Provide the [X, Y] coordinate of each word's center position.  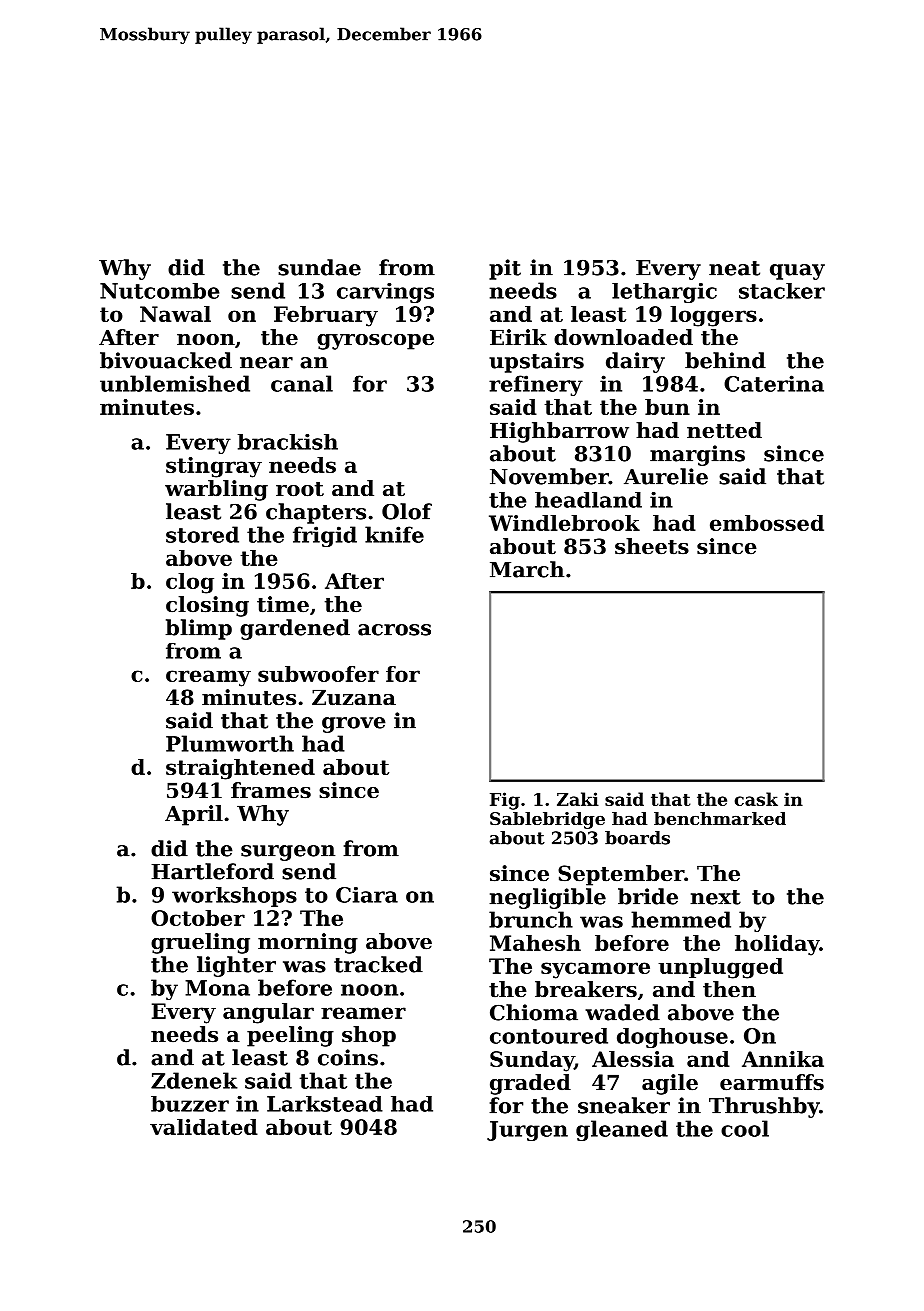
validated [204, 1127]
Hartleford [212, 871]
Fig [505, 801]
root [300, 489]
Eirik [518, 337]
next [715, 897]
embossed [767, 523]
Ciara [367, 895]
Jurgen [527, 1131]
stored [202, 534]
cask [756, 799]
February [326, 316]
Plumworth [230, 743]
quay [797, 272]
